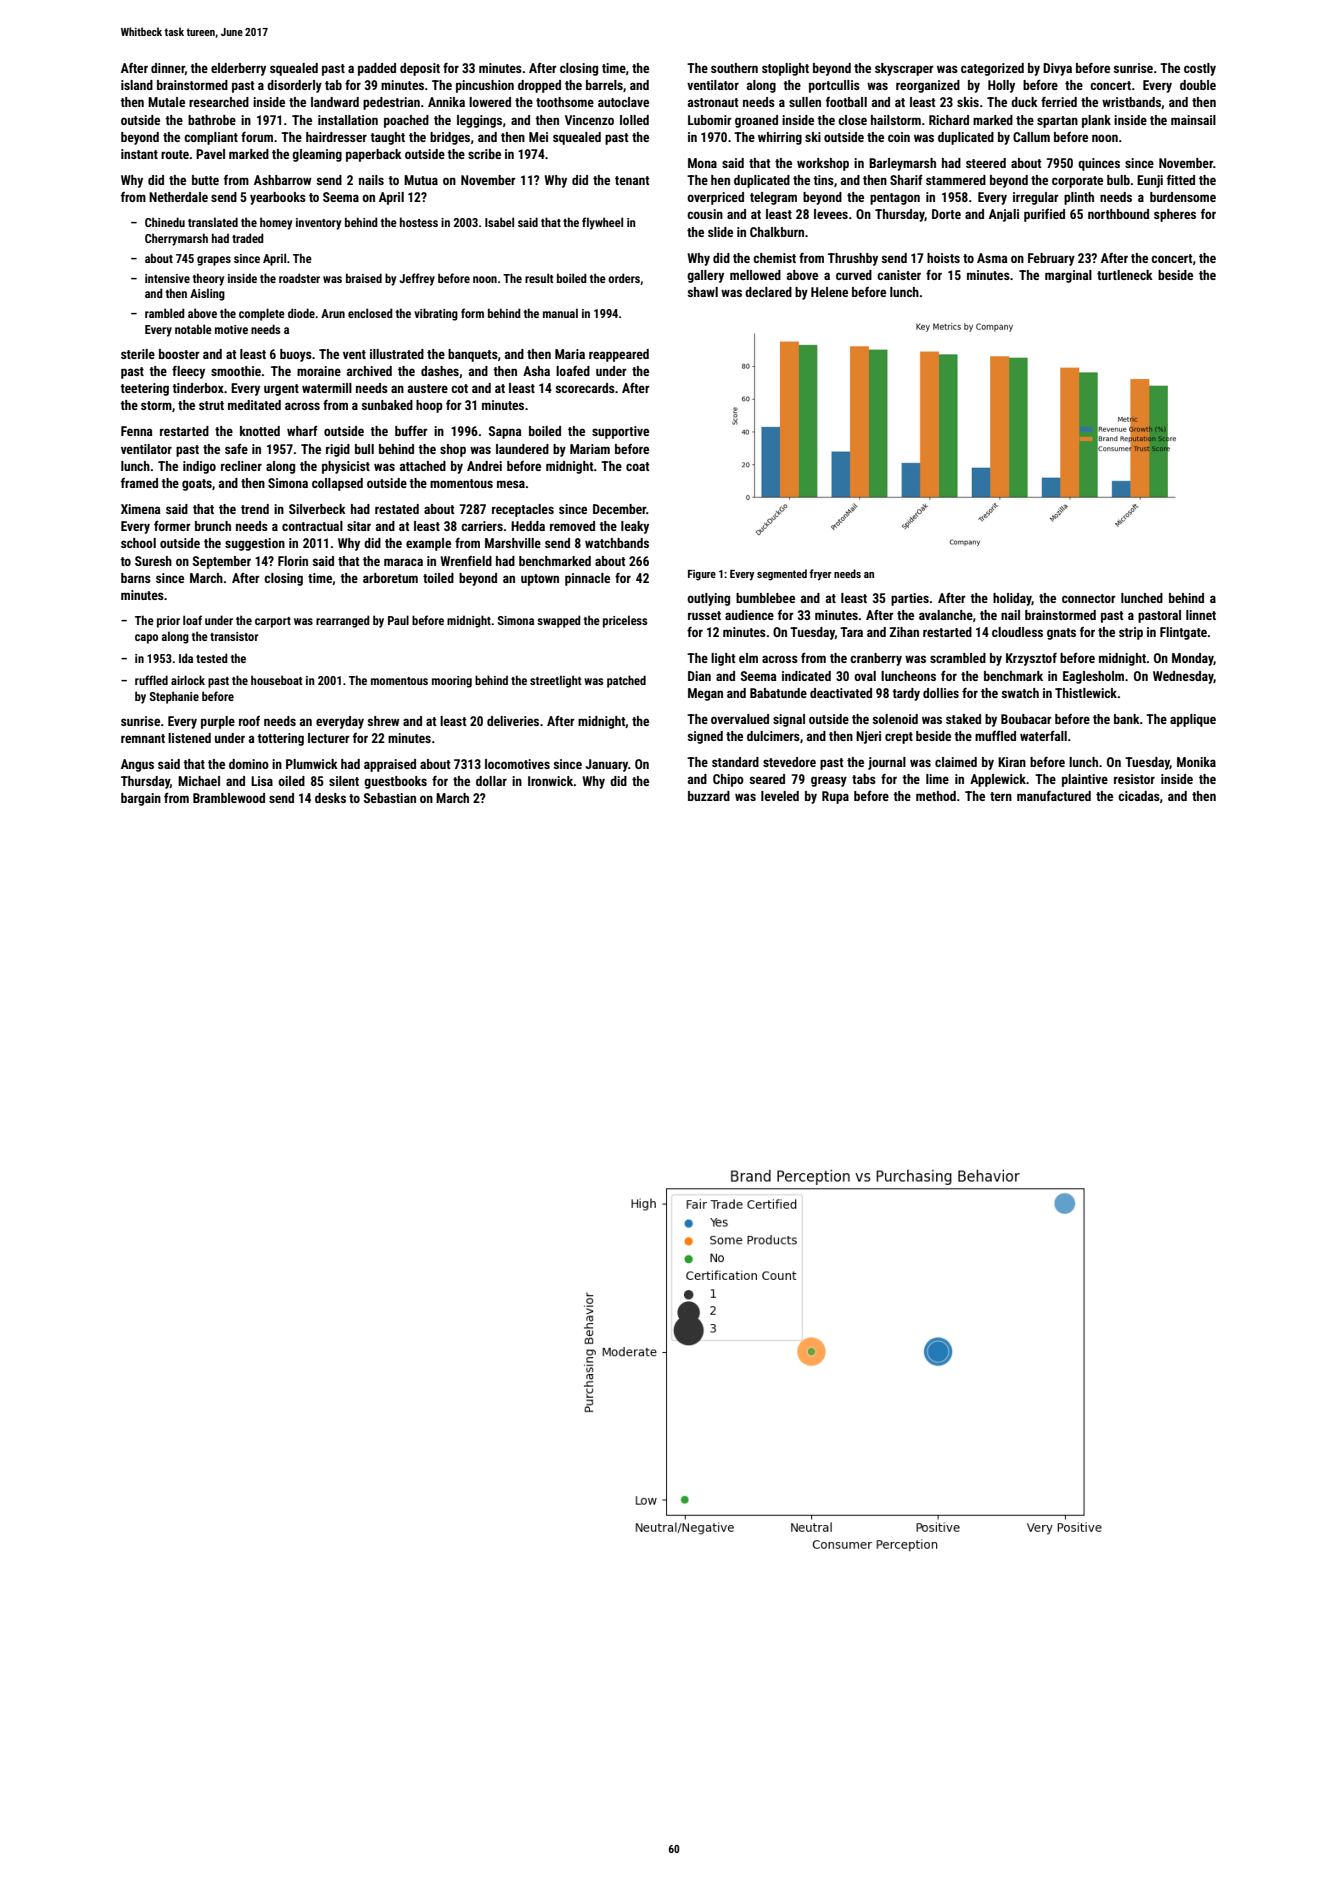 This screenshot has height=1891, width=1337. What do you see at coordinates (635, 527) in the screenshot?
I see `leaky` at bounding box center [635, 527].
